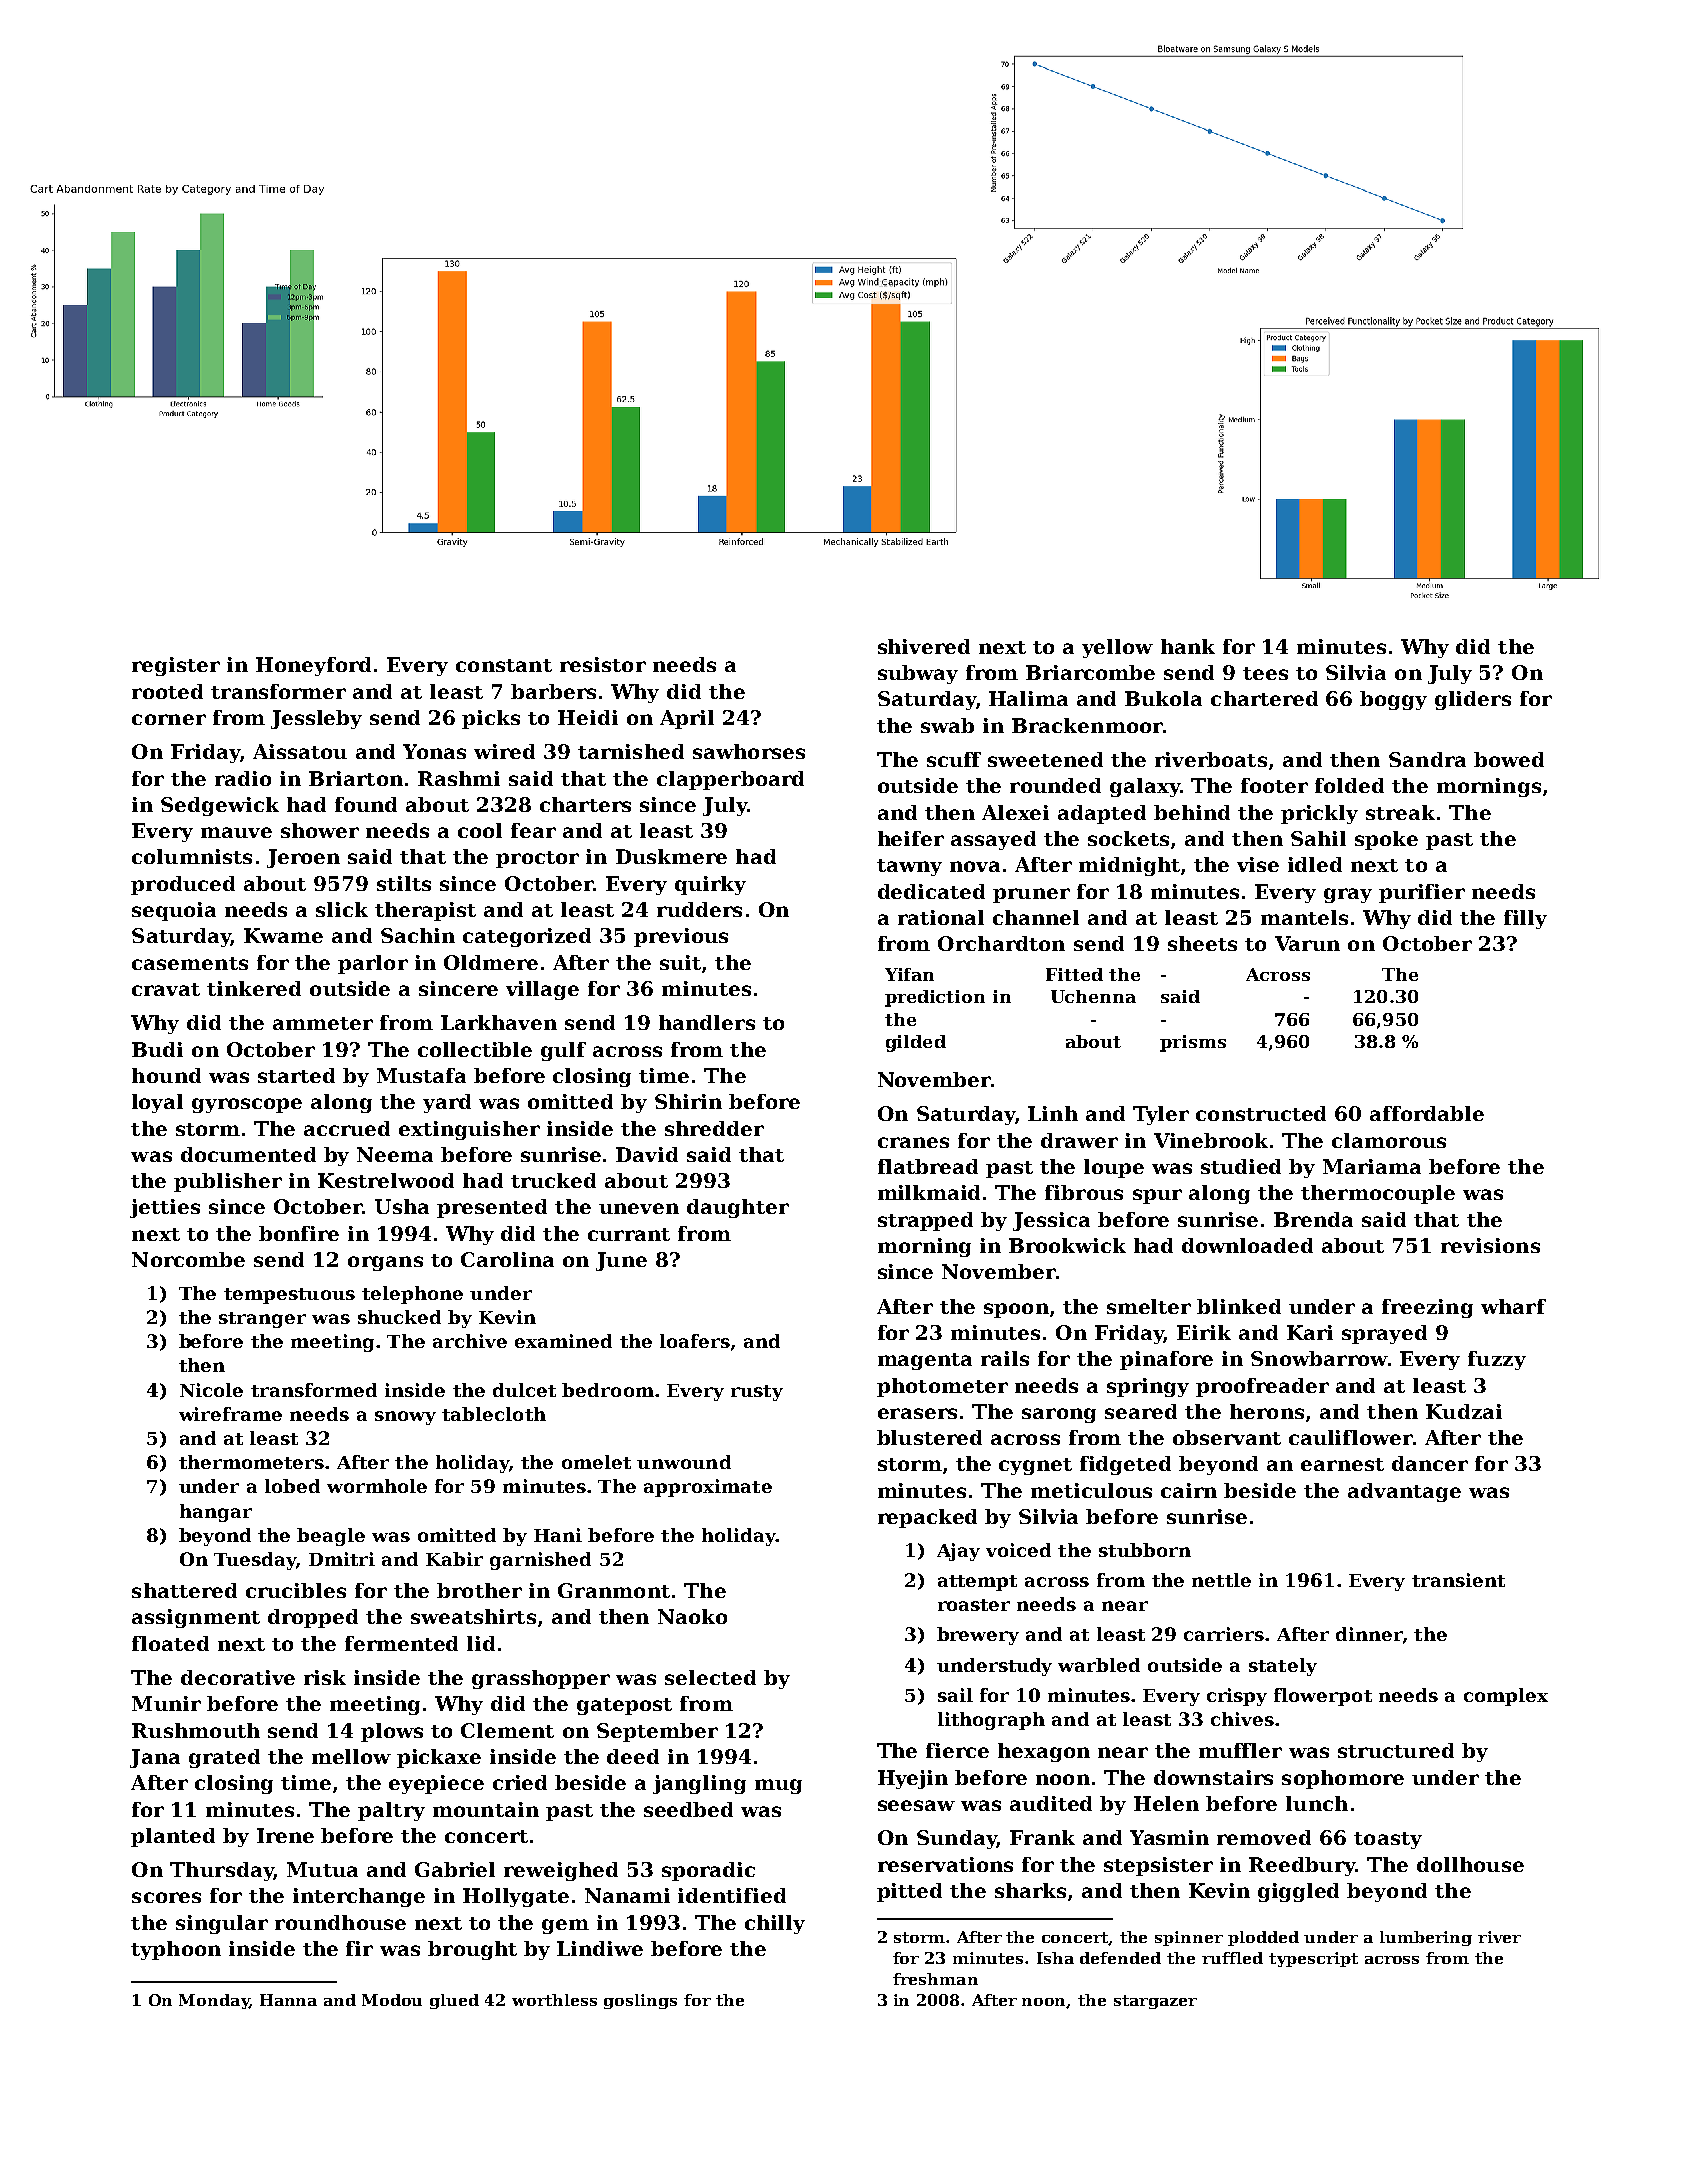 This screenshot has height=2178, width=1683. Describe the element at coordinates (692, 1616) in the screenshot. I see `Naoko` at that location.
